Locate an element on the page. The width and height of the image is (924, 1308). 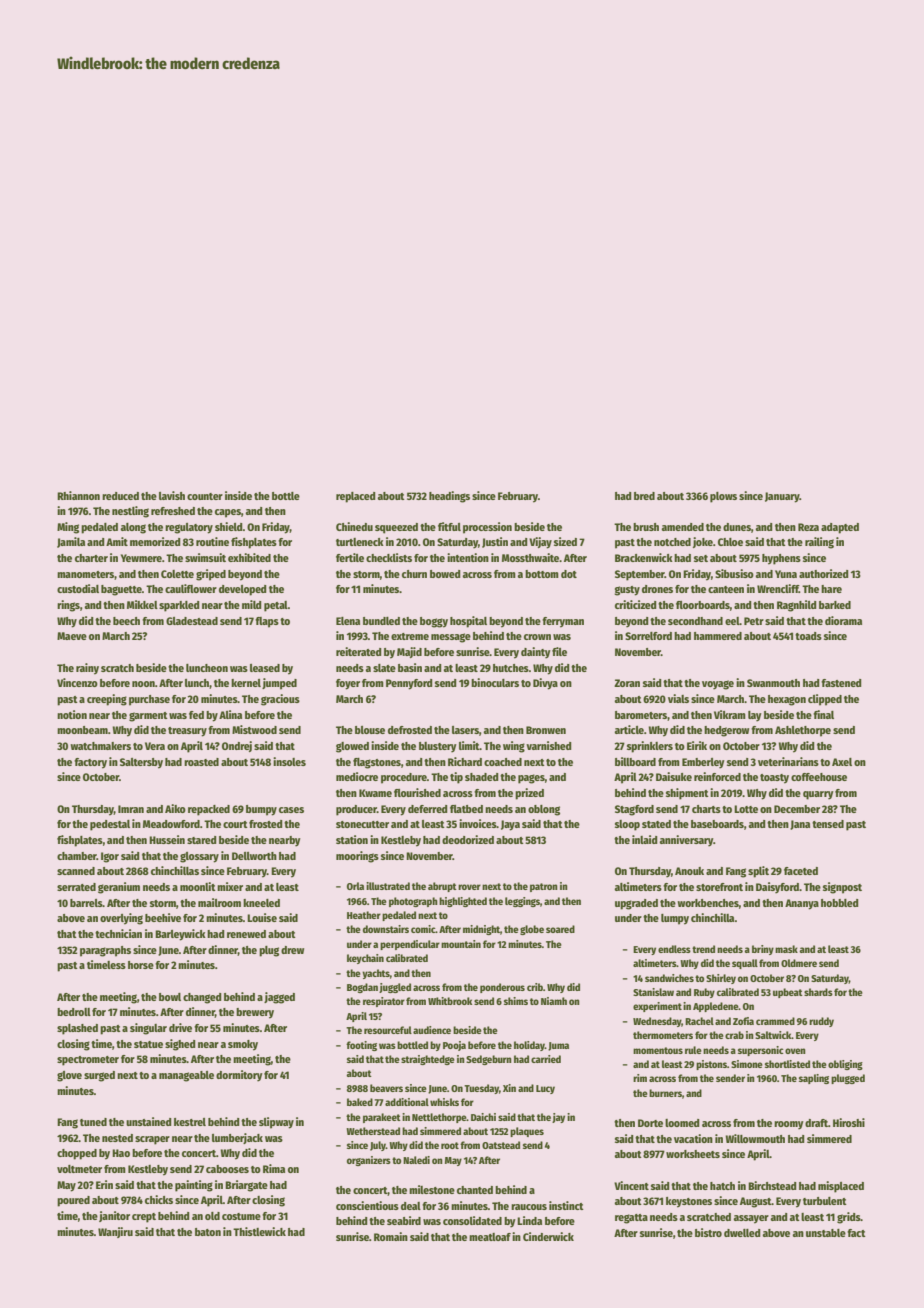
Petr is located at coordinates (754, 621).
